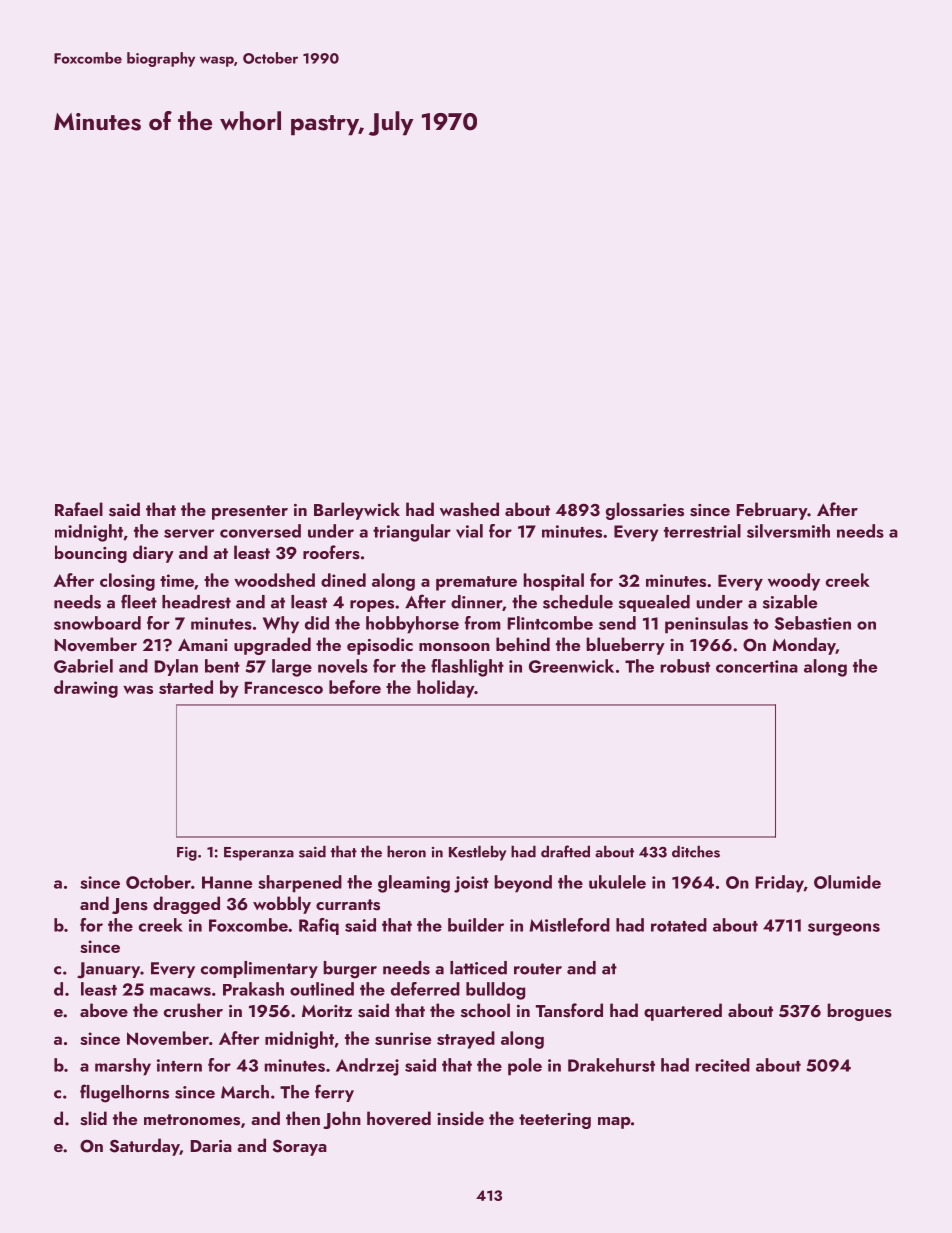  What do you see at coordinates (331, 552) in the screenshot?
I see `roofers` at bounding box center [331, 552].
